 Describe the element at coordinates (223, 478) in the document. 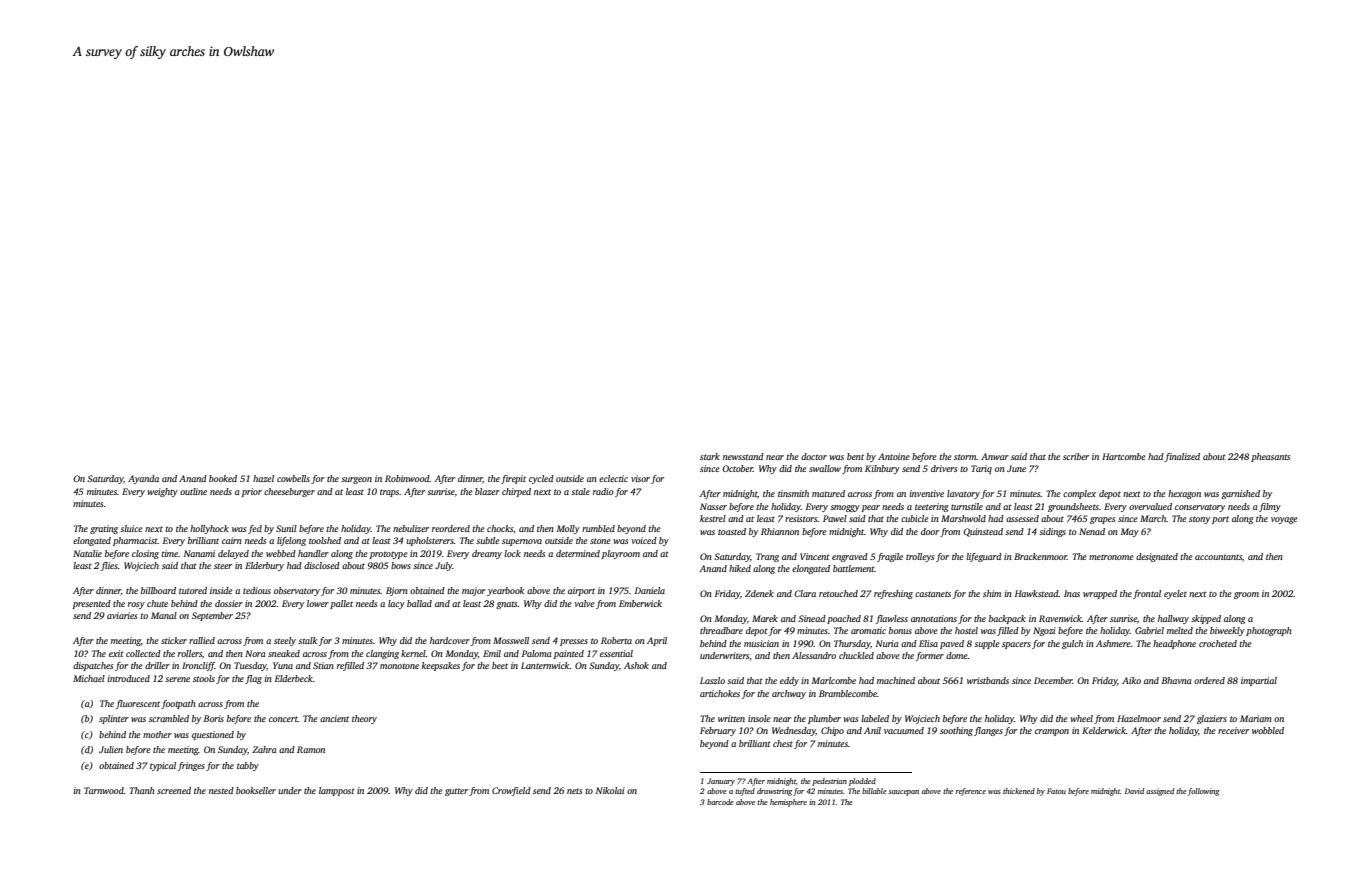

I see `booked` at that location.
